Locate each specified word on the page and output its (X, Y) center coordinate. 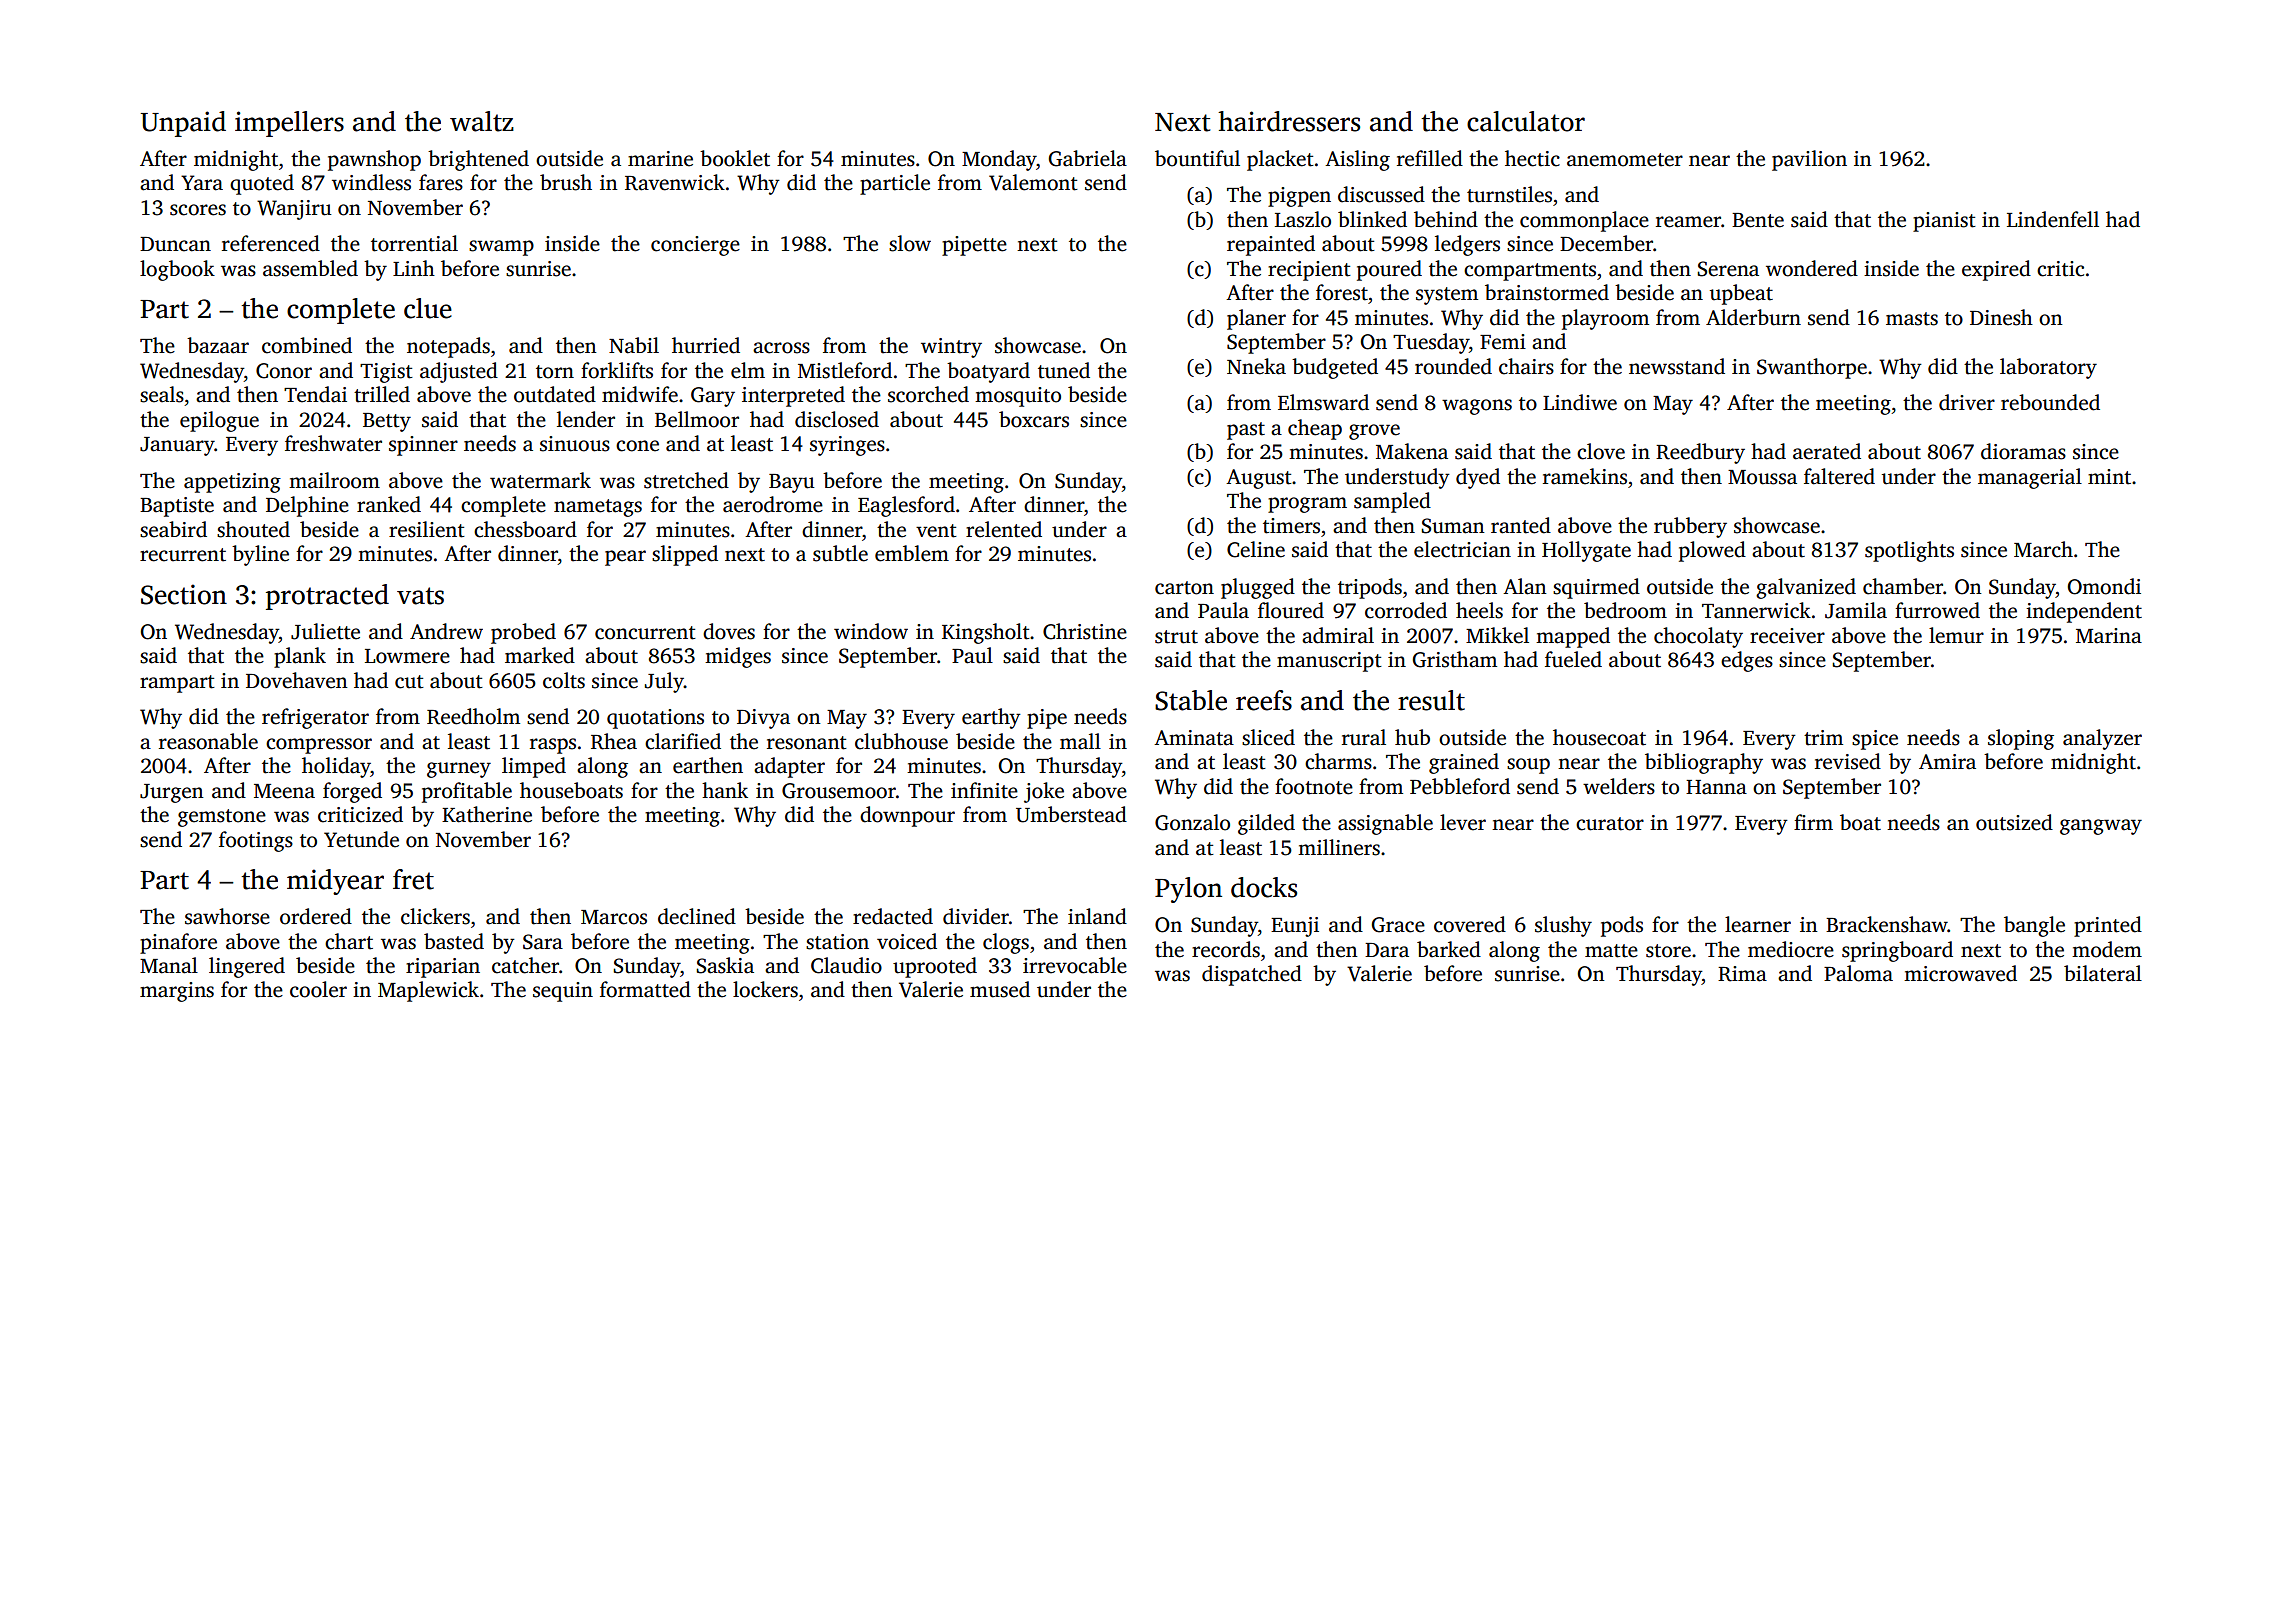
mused (1000, 989)
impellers (289, 124)
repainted (1271, 245)
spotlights (1909, 551)
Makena (1412, 451)
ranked (389, 504)
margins (177, 992)
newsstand (1677, 366)
